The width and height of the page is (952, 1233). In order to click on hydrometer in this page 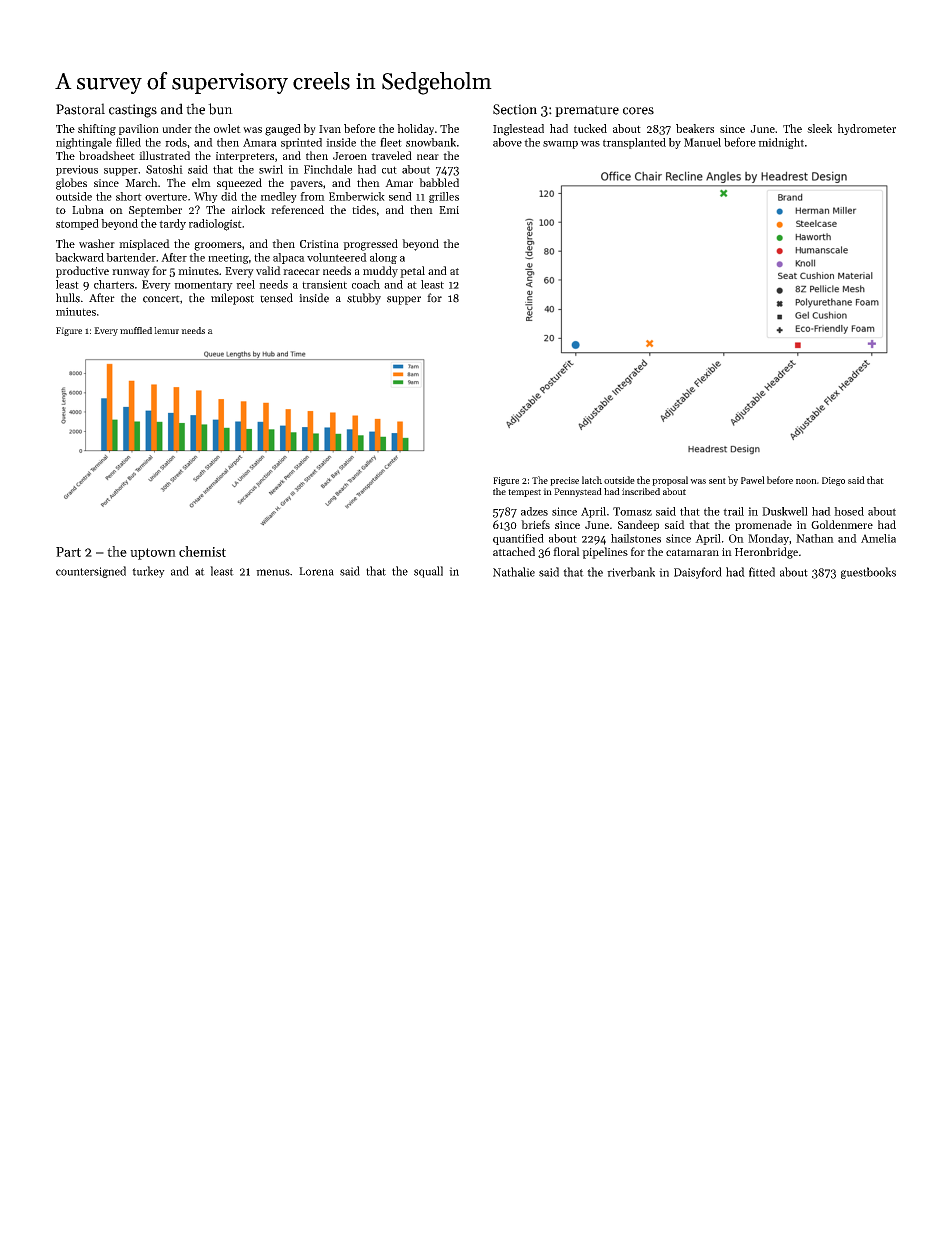, I will do `click(867, 129)`.
